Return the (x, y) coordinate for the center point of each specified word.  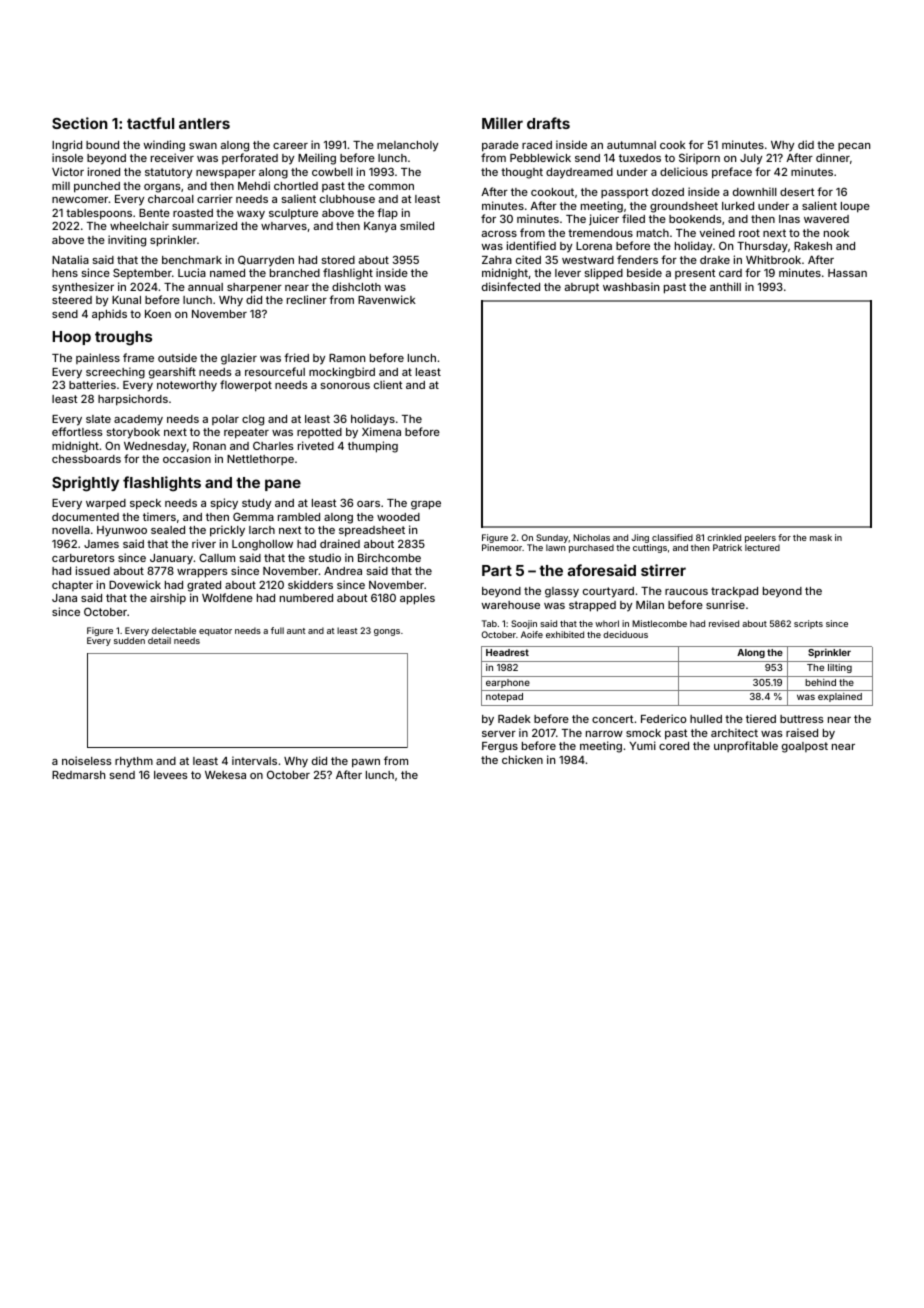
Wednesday (155, 447)
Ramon (347, 358)
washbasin (631, 286)
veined (717, 232)
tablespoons (99, 214)
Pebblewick (540, 157)
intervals (254, 760)
